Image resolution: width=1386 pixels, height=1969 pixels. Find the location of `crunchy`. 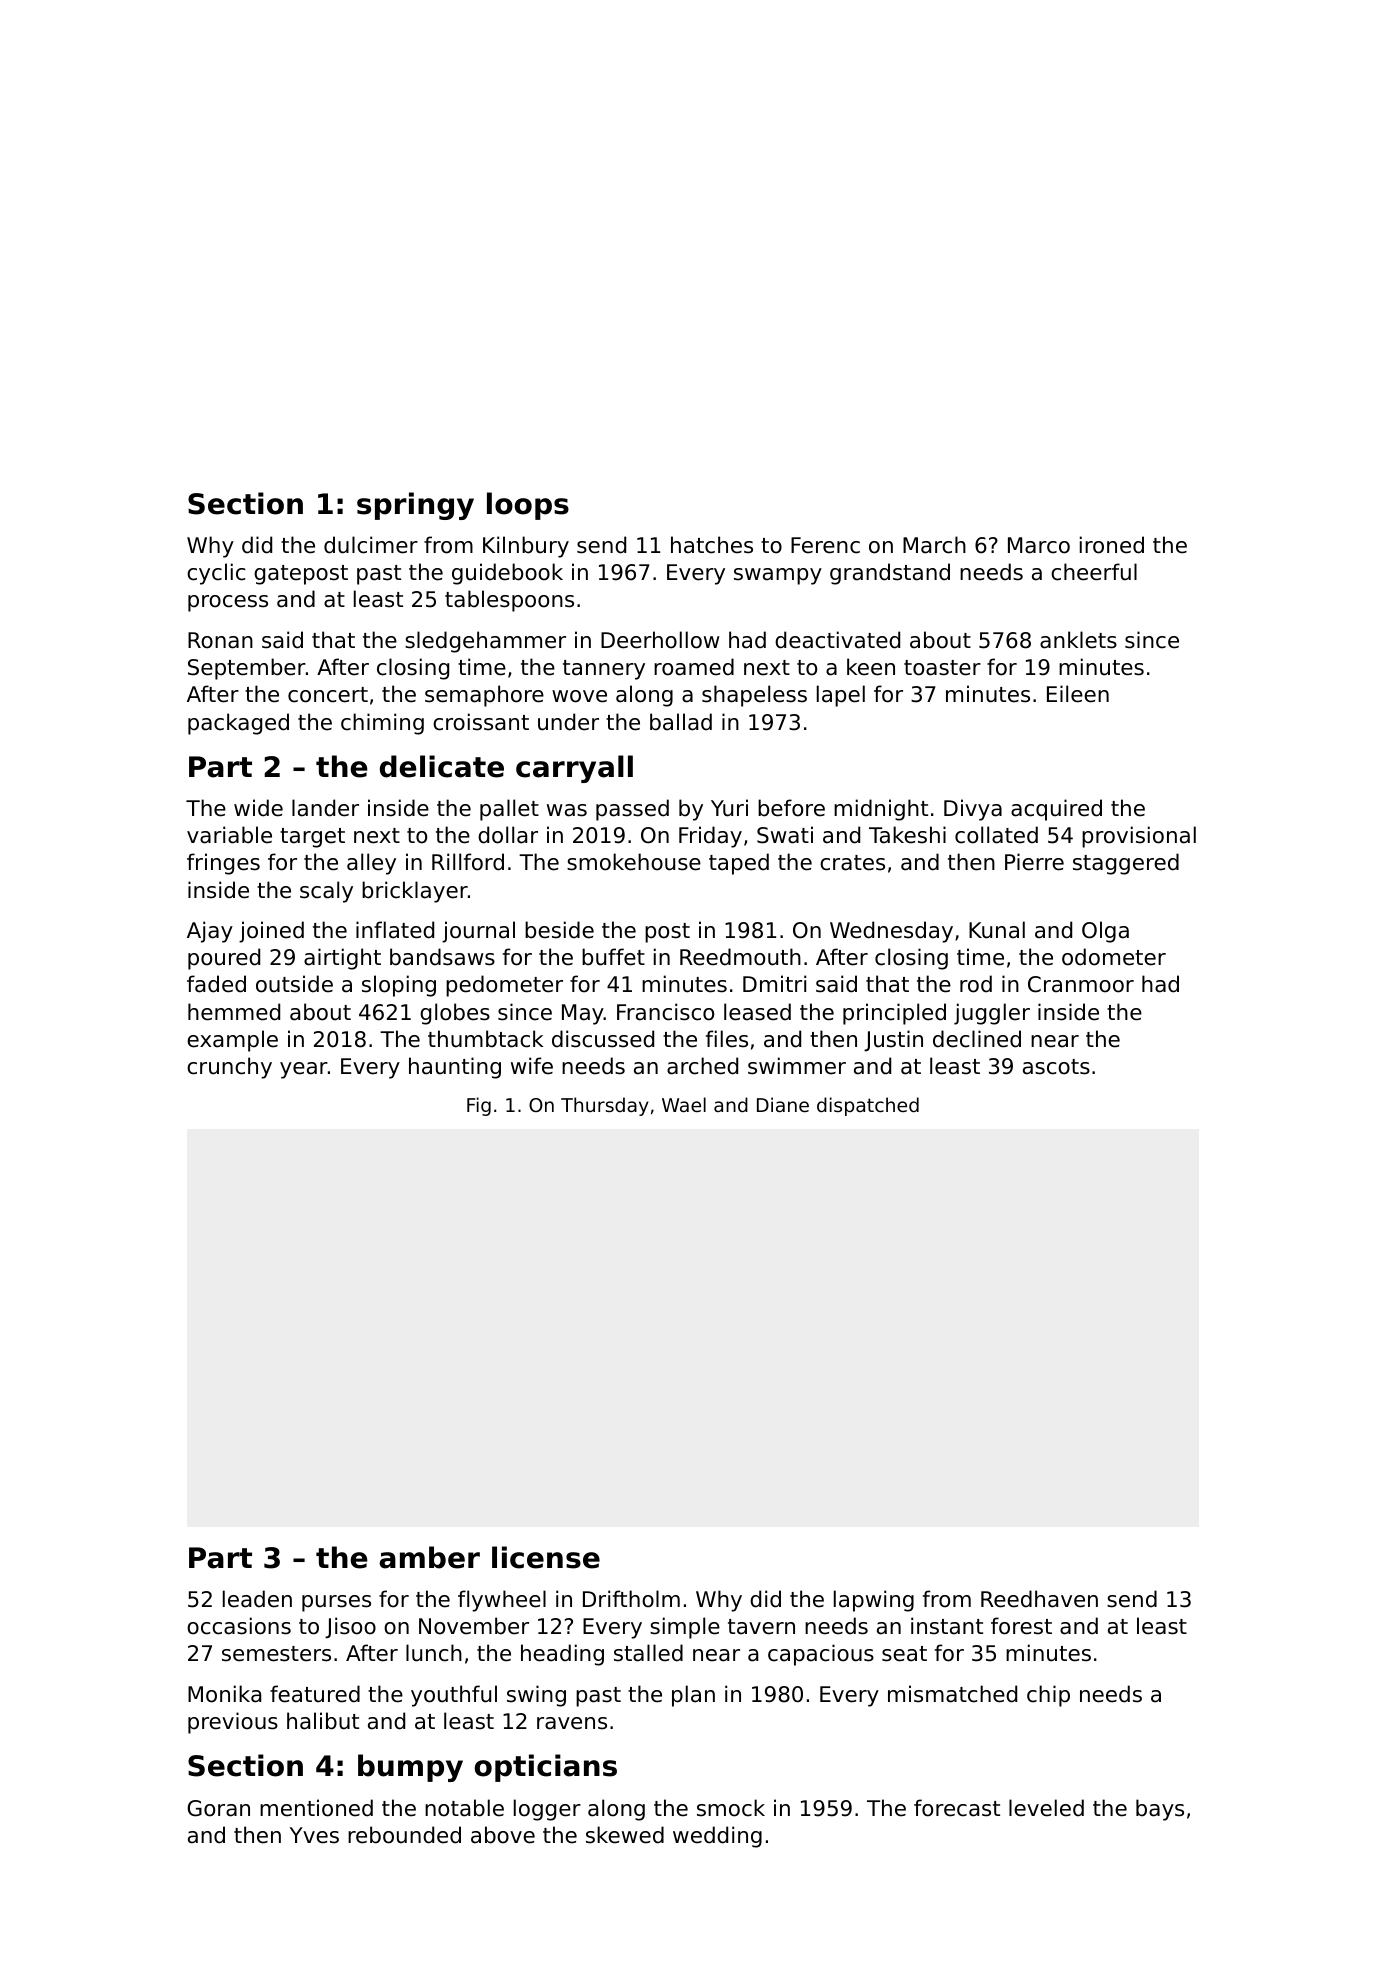

crunchy is located at coordinates (229, 1068).
